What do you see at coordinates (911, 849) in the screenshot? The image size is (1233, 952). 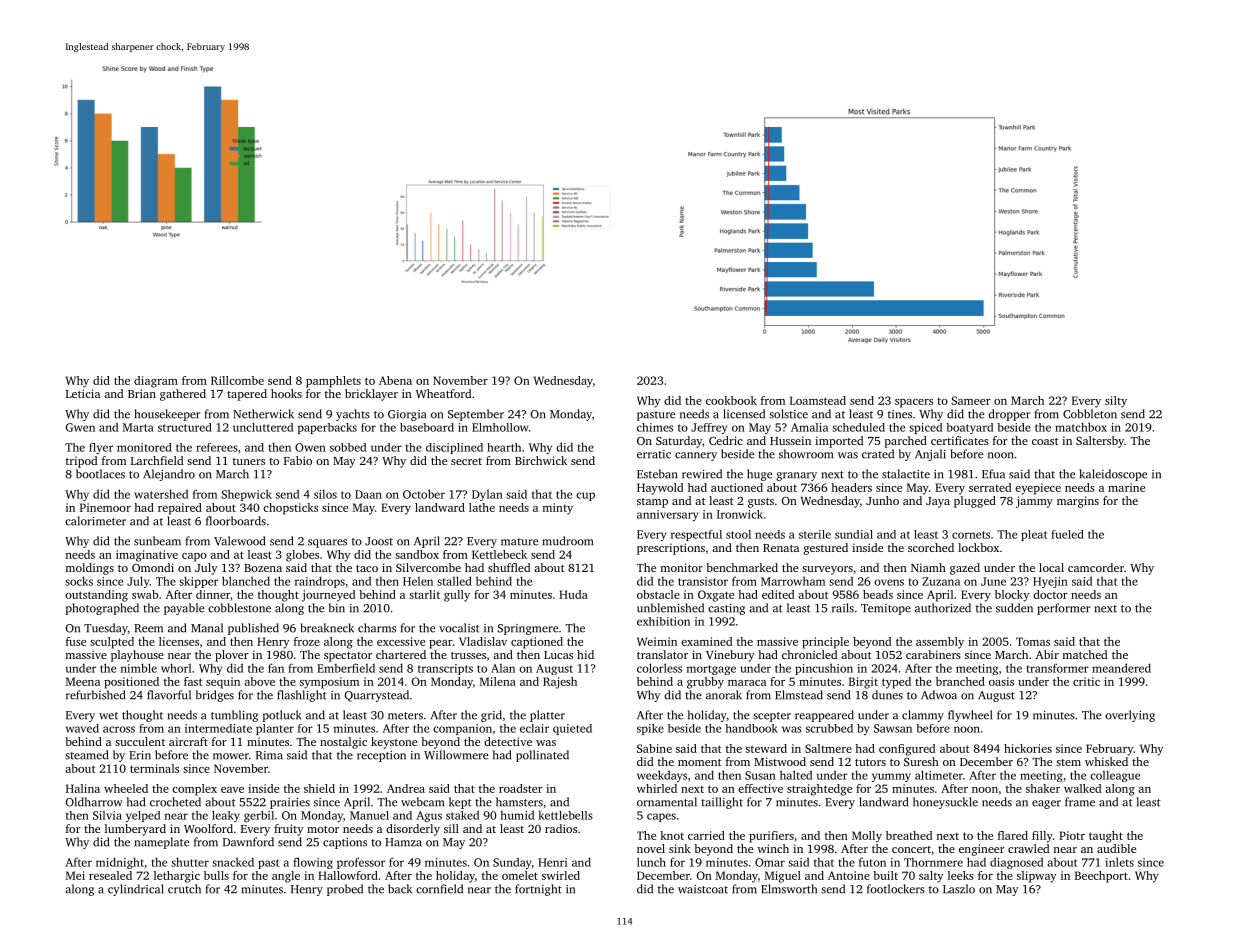 I see `concert` at bounding box center [911, 849].
